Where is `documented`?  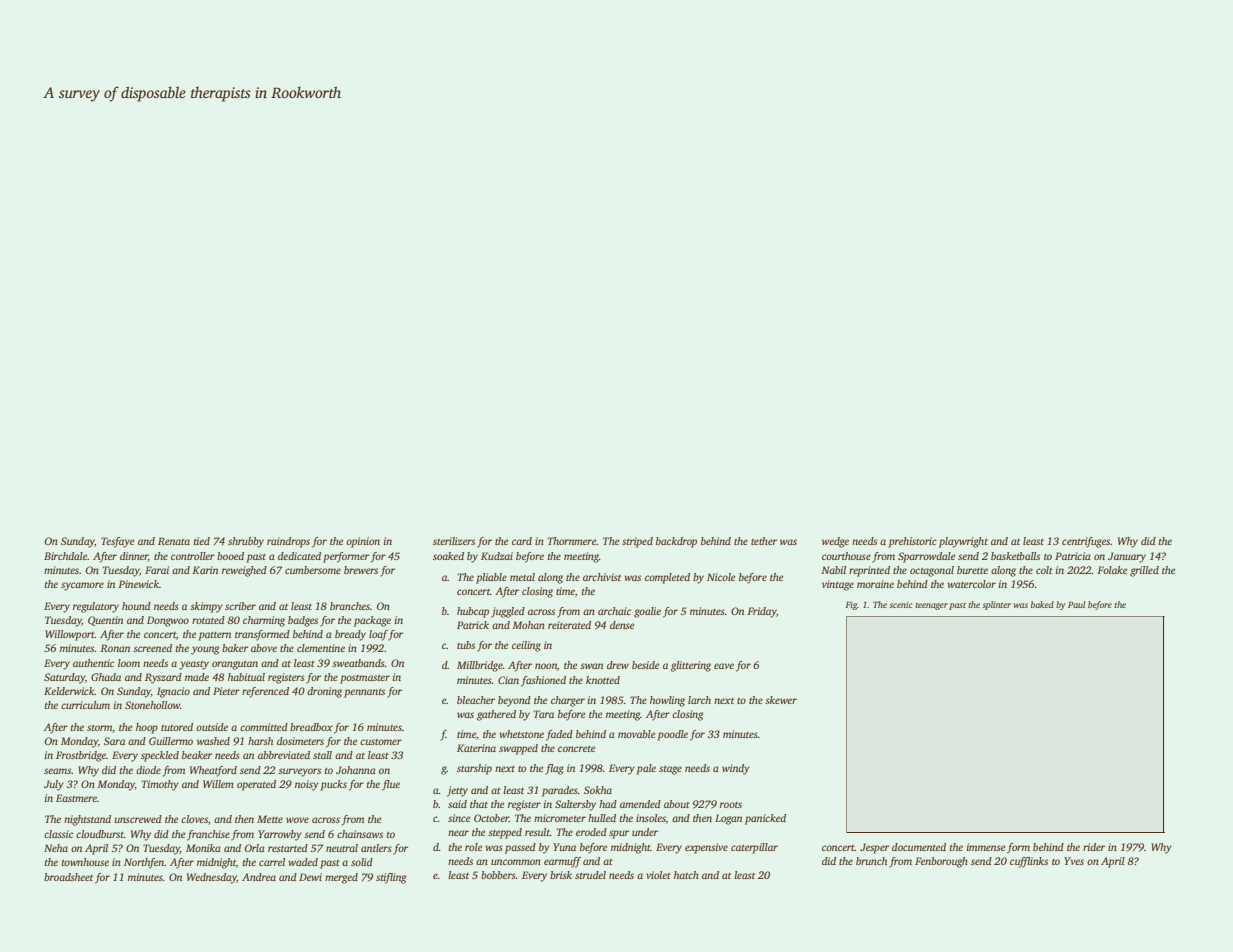 documented is located at coordinates (919, 847).
